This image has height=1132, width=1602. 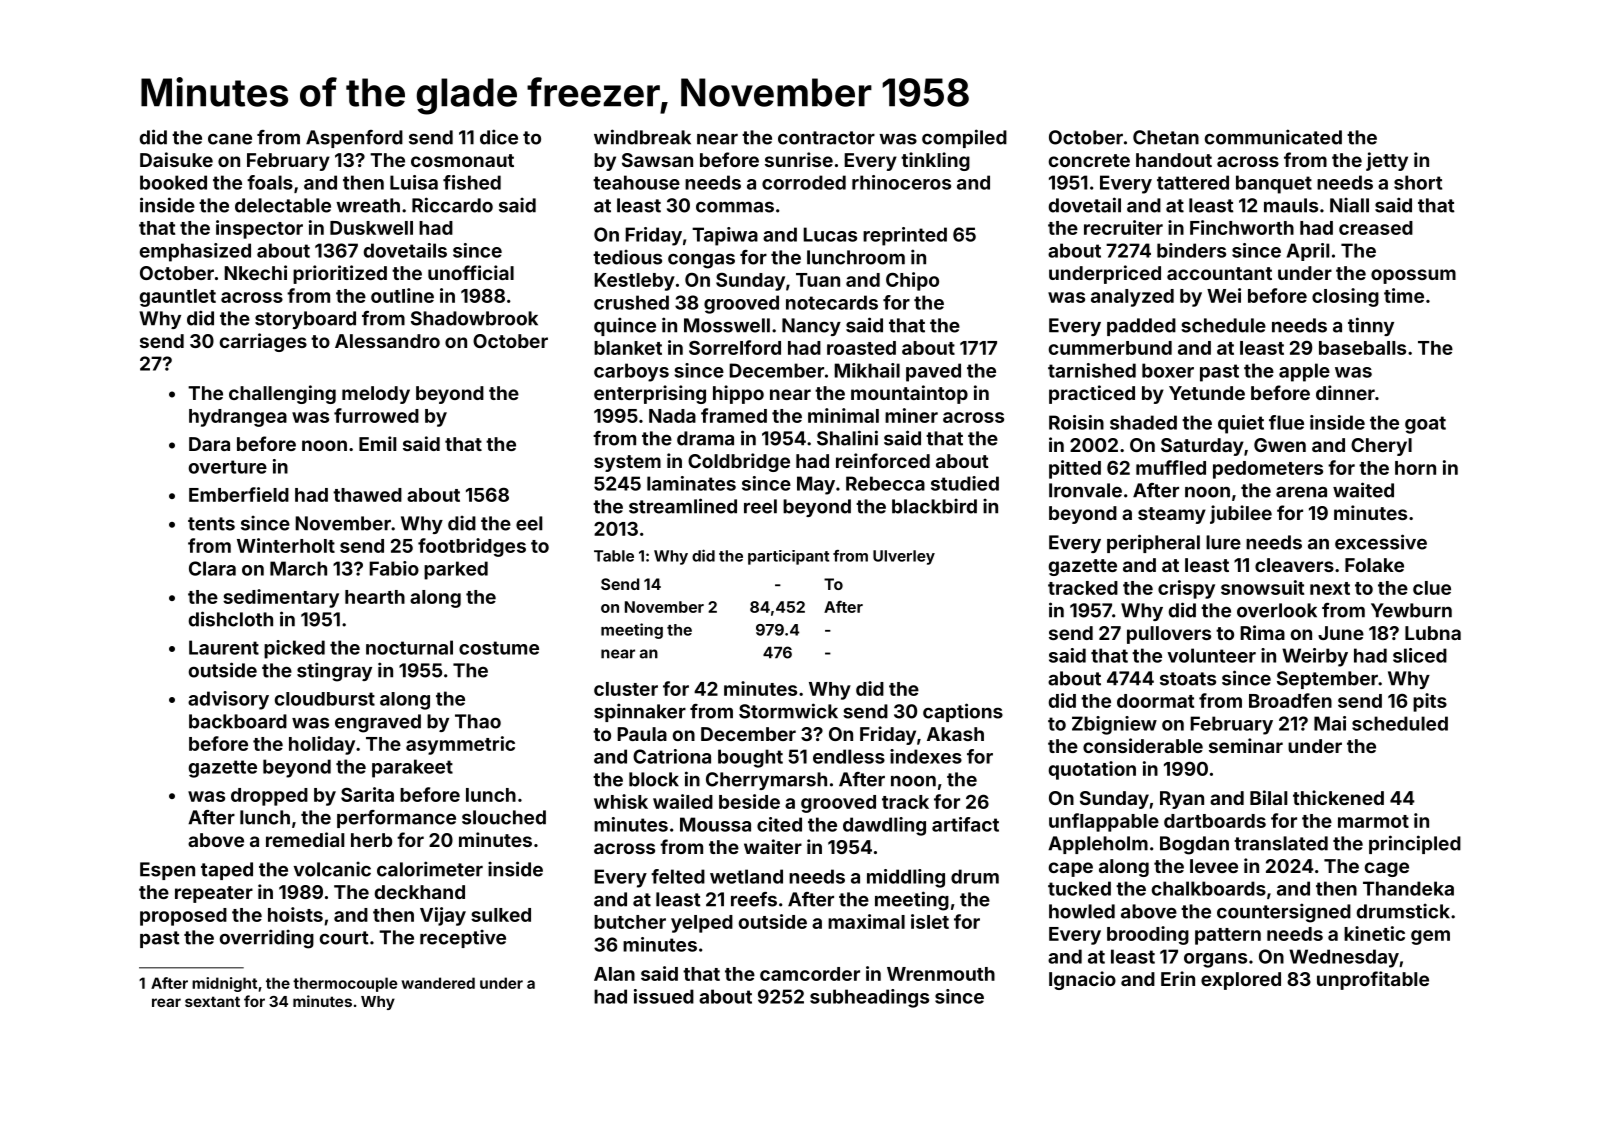 What do you see at coordinates (869, 998) in the image?
I see `subheadings` at bounding box center [869, 998].
